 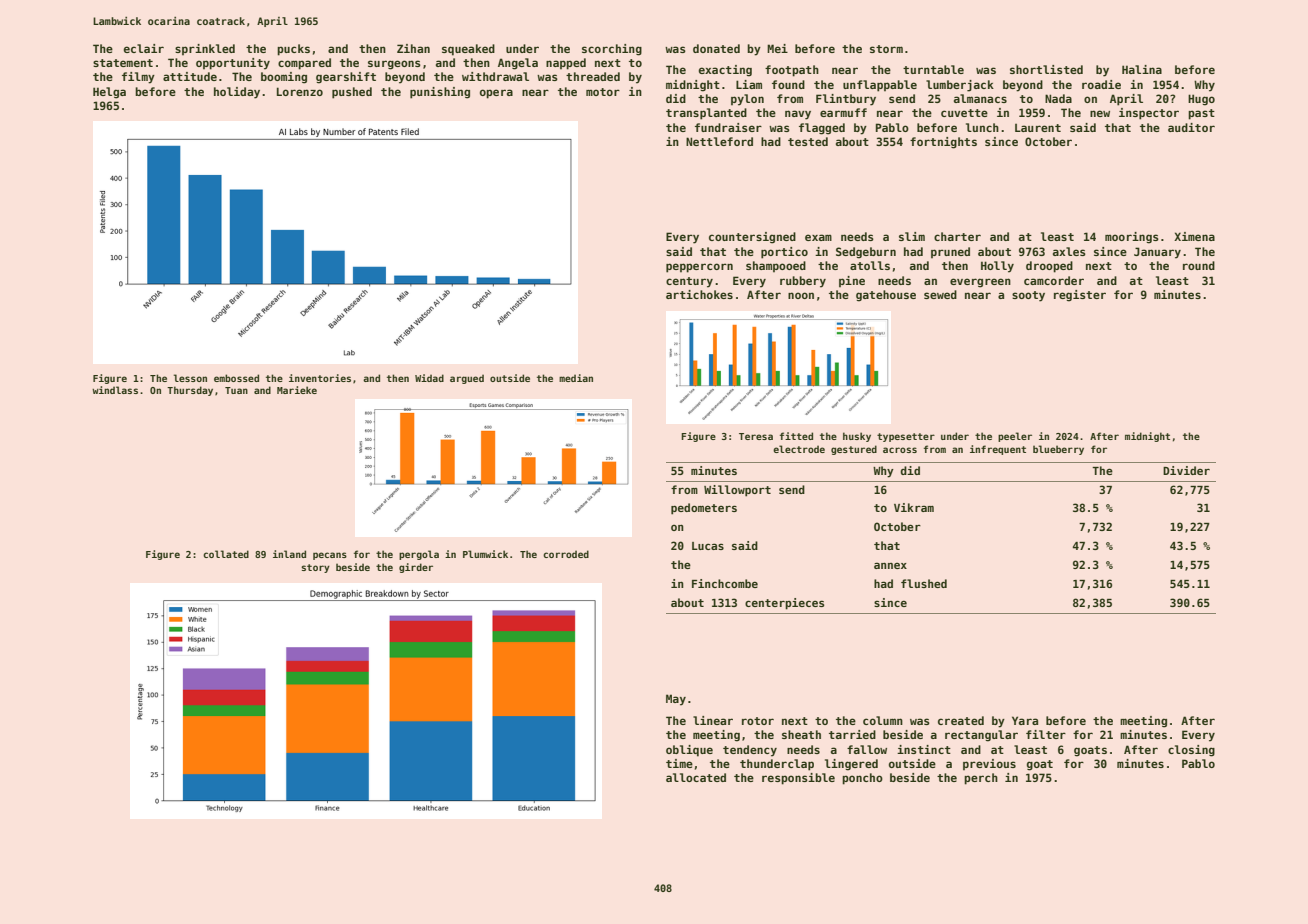 I want to click on axles, so click(x=1069, y=251).
